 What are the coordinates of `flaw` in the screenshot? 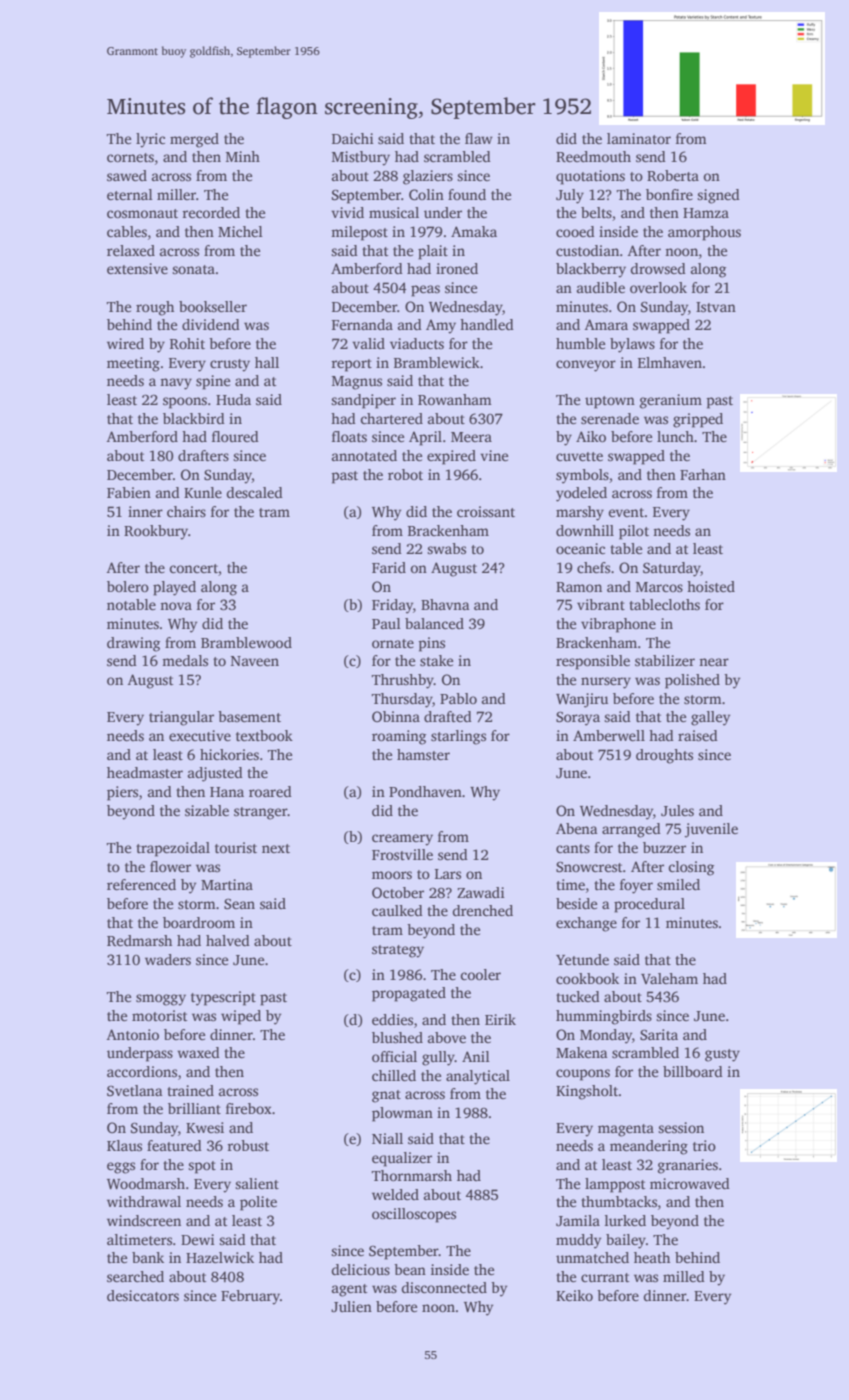 It's located at (479, 138).
